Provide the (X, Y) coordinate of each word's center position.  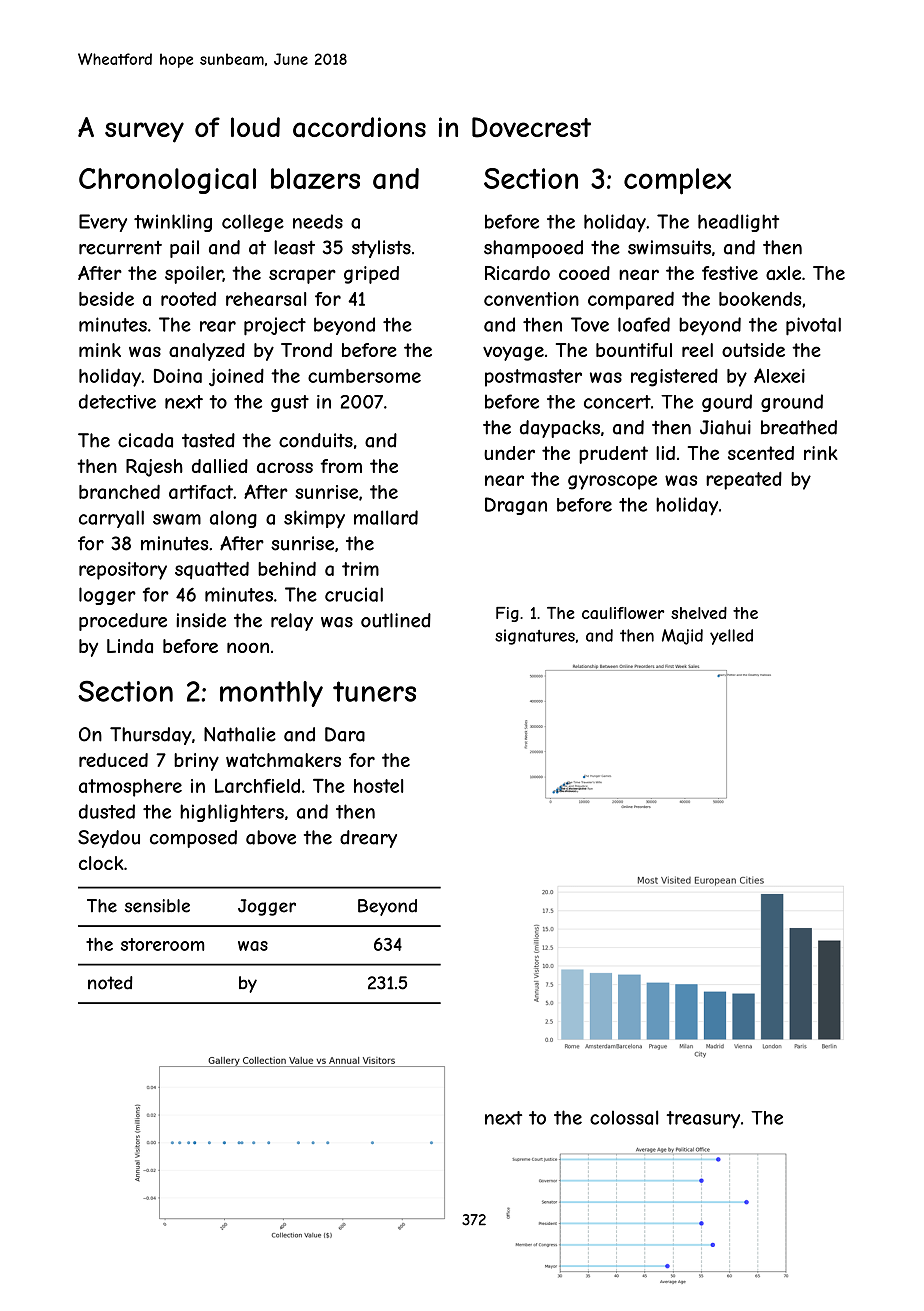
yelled (731, 637)
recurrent (120, 248)
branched (119, 491)
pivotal (813, 326)
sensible (157, 906)
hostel (378, 786)
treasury (703, 1120)
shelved (699, 613)
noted (110, 983)
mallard (386, 517)
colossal (624, 1117)
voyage (513, 353)
